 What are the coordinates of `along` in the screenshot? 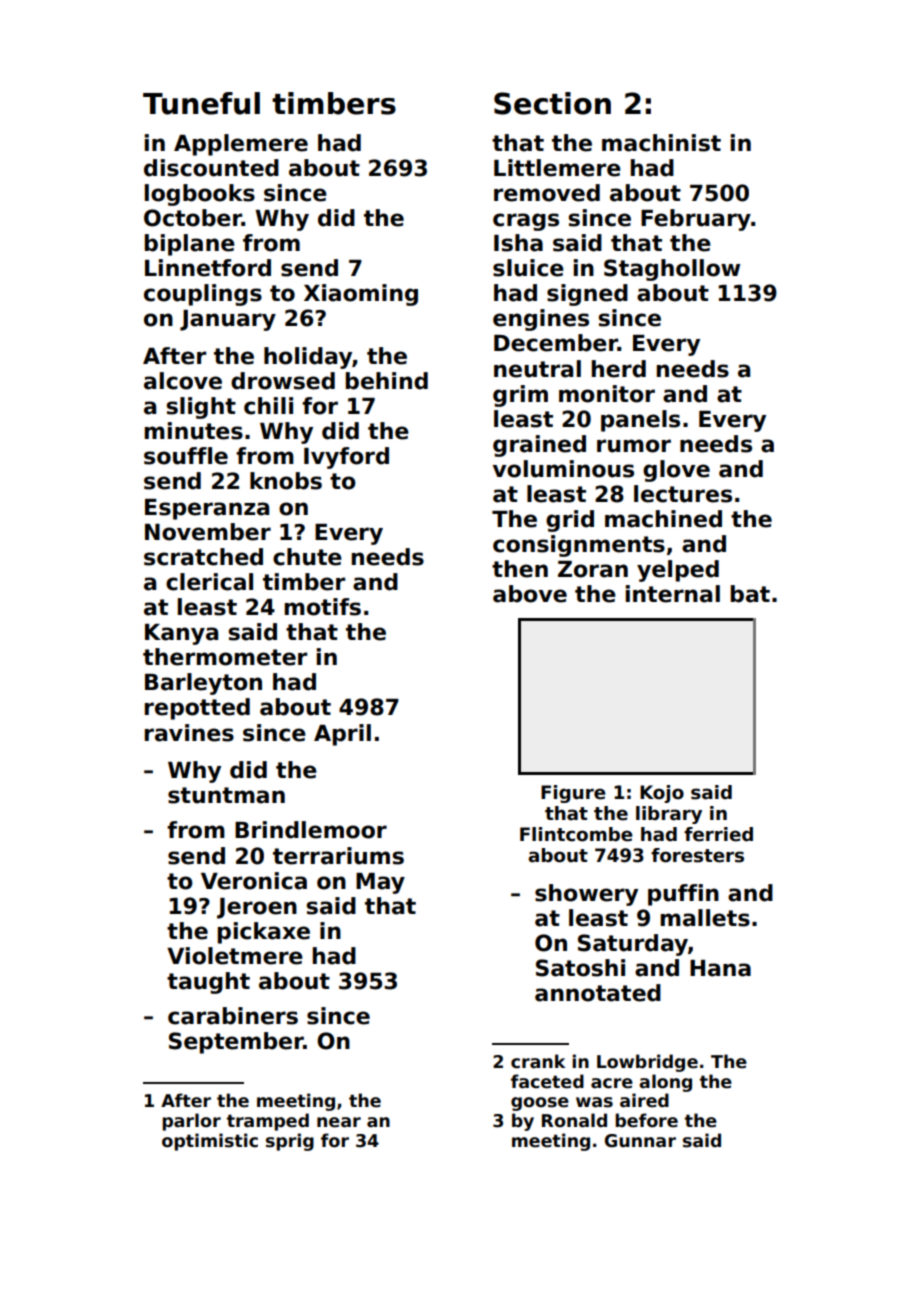 It's located at (665, 1083).
